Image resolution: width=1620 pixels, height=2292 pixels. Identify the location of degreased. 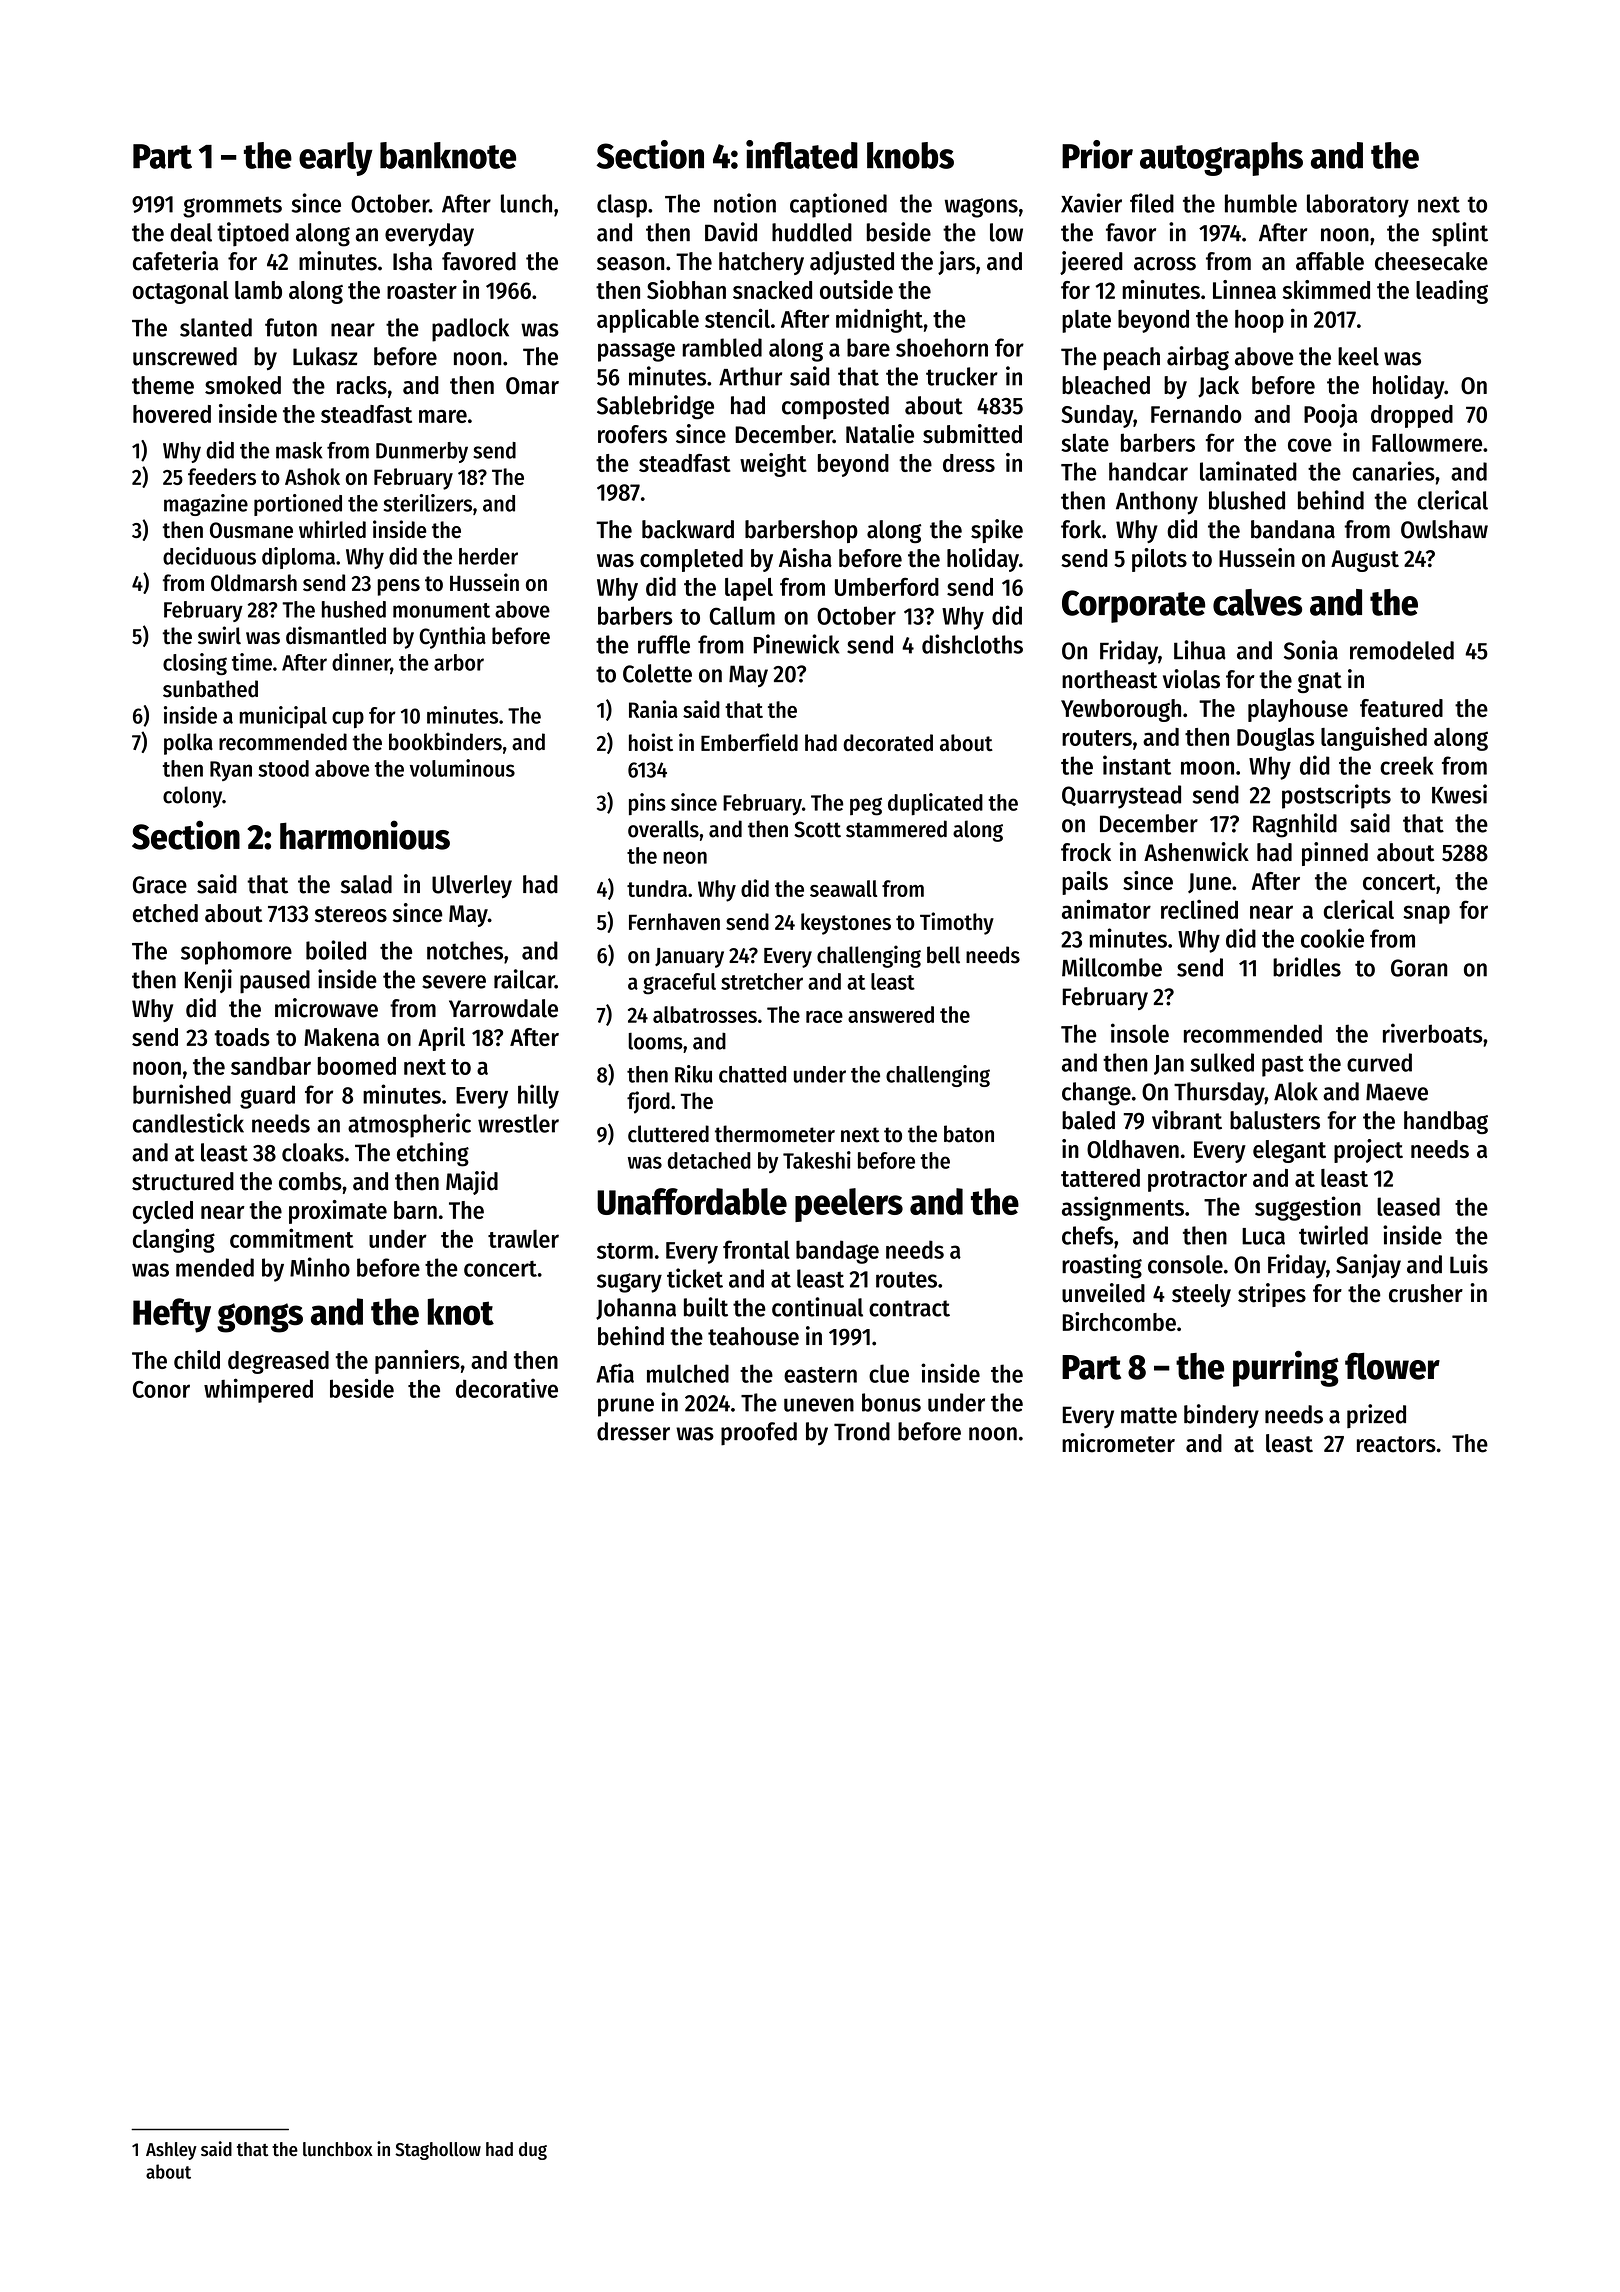
(278, 1362).
